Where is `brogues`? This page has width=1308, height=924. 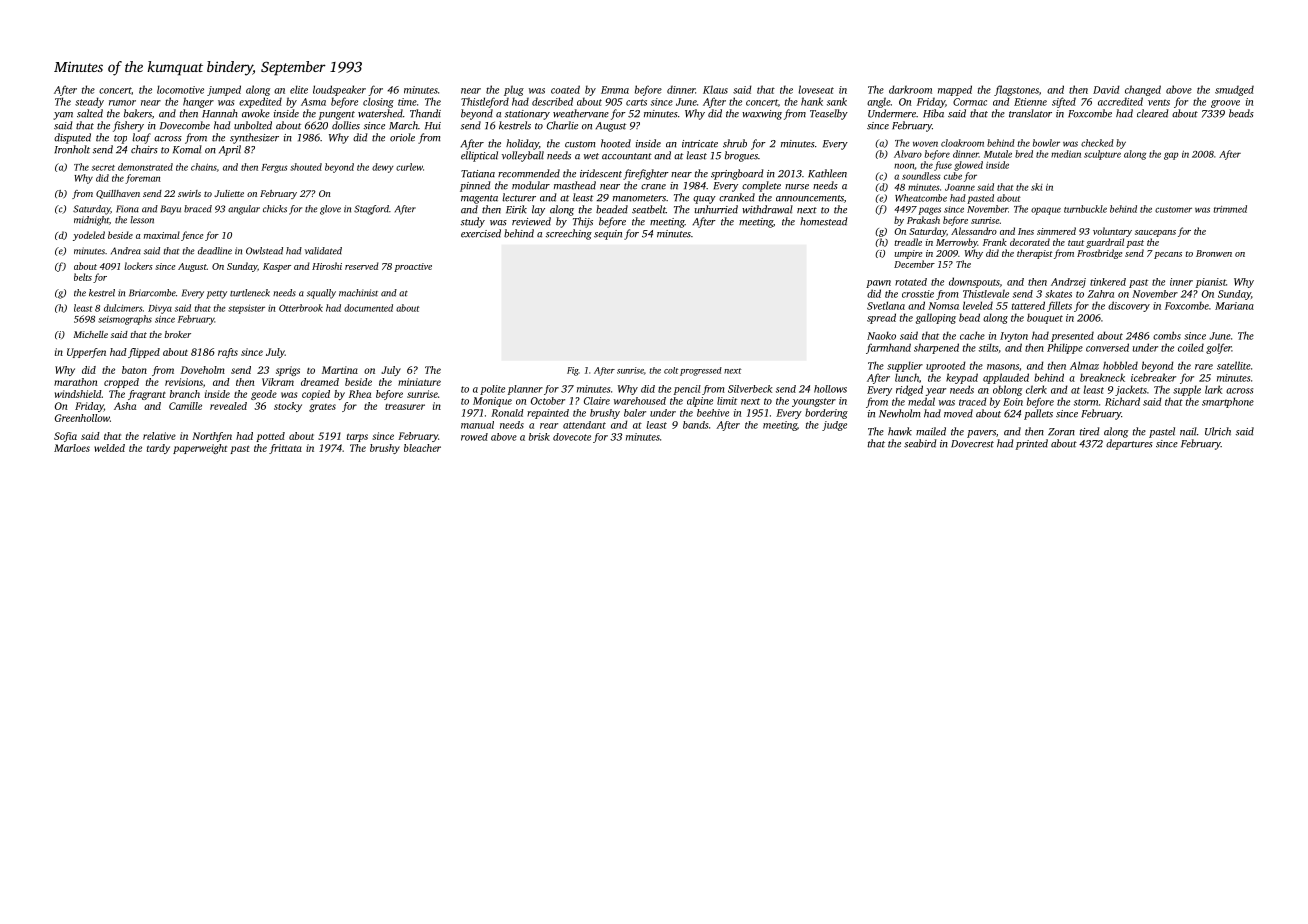
brogues is located at coordinates (741, 156).
